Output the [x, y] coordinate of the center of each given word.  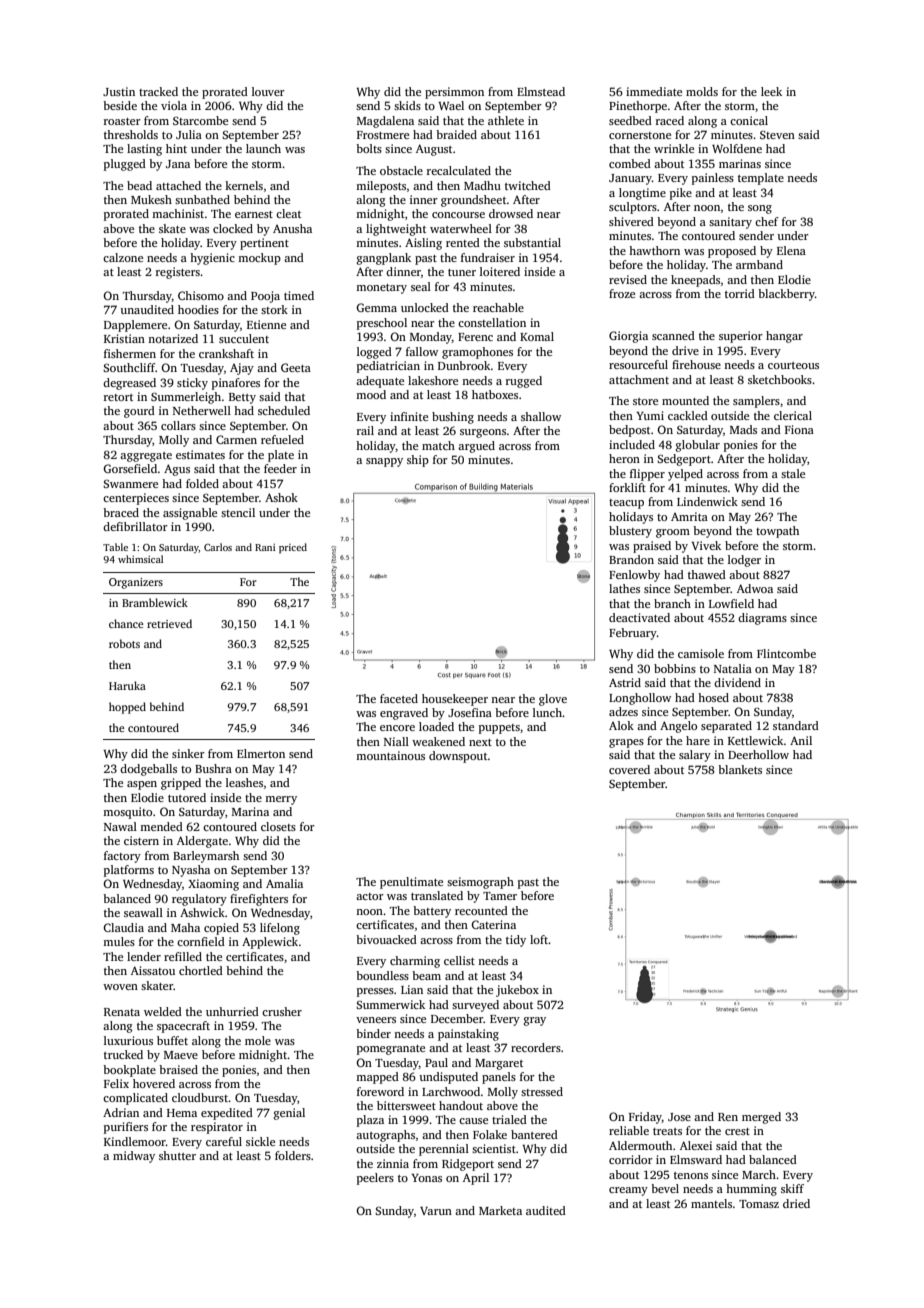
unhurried [232, 1011]
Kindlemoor [135, 1141]
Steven [777, 135]
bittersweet [406, 1105]
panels [499, 1078]
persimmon [454, 93]
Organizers [136, 583]
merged [761, 1118]
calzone [123, 257]
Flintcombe [786, 653]
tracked [158, 91]
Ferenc [475, 337]
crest [737, 1131]
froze [622, 293]
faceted [399, 698]
